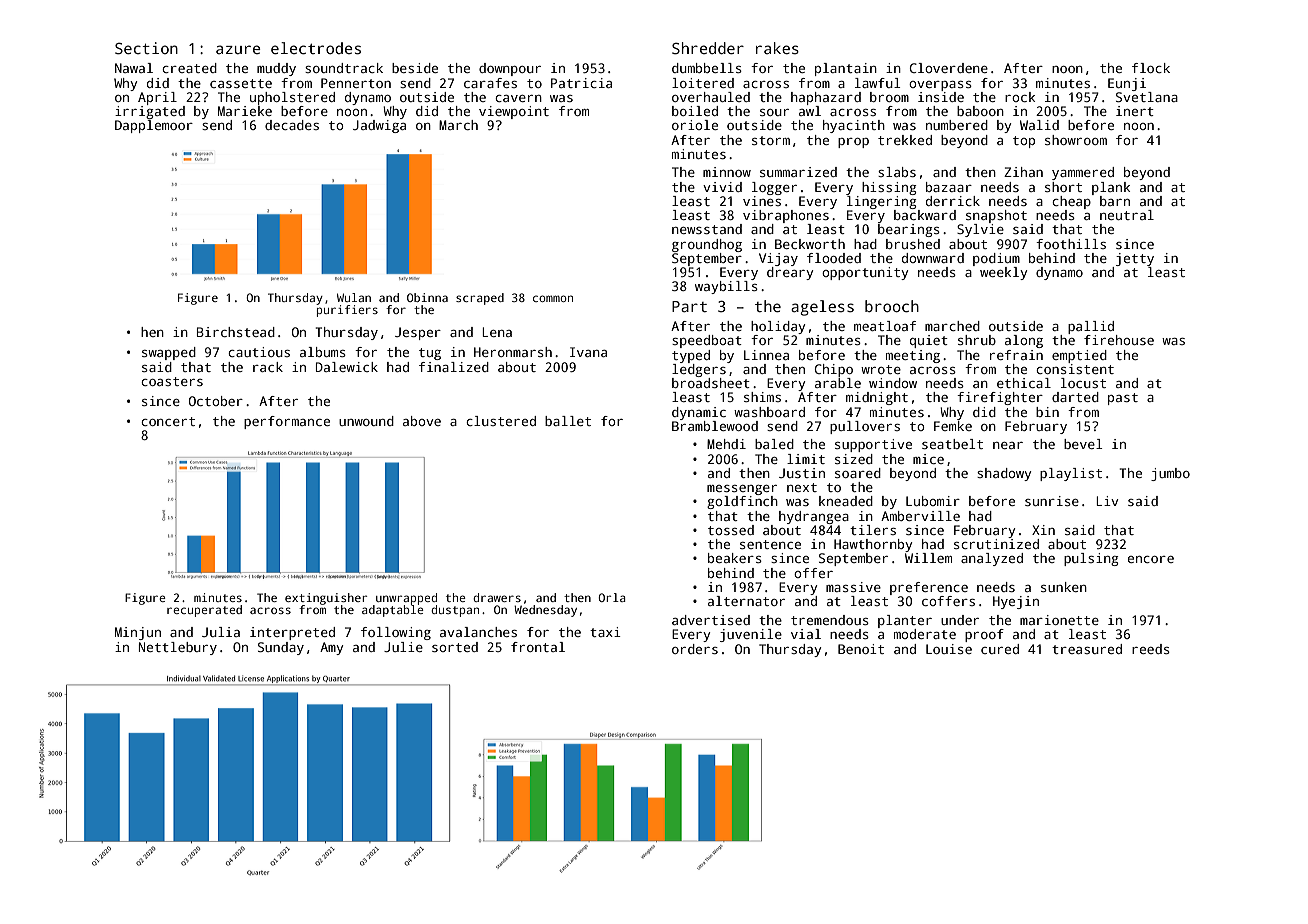 Image resolution: width=1308 pixels, height=924 pixels. Describe the element at coordinates (168, 421) in the screenshot. I see `concert` at that location.
